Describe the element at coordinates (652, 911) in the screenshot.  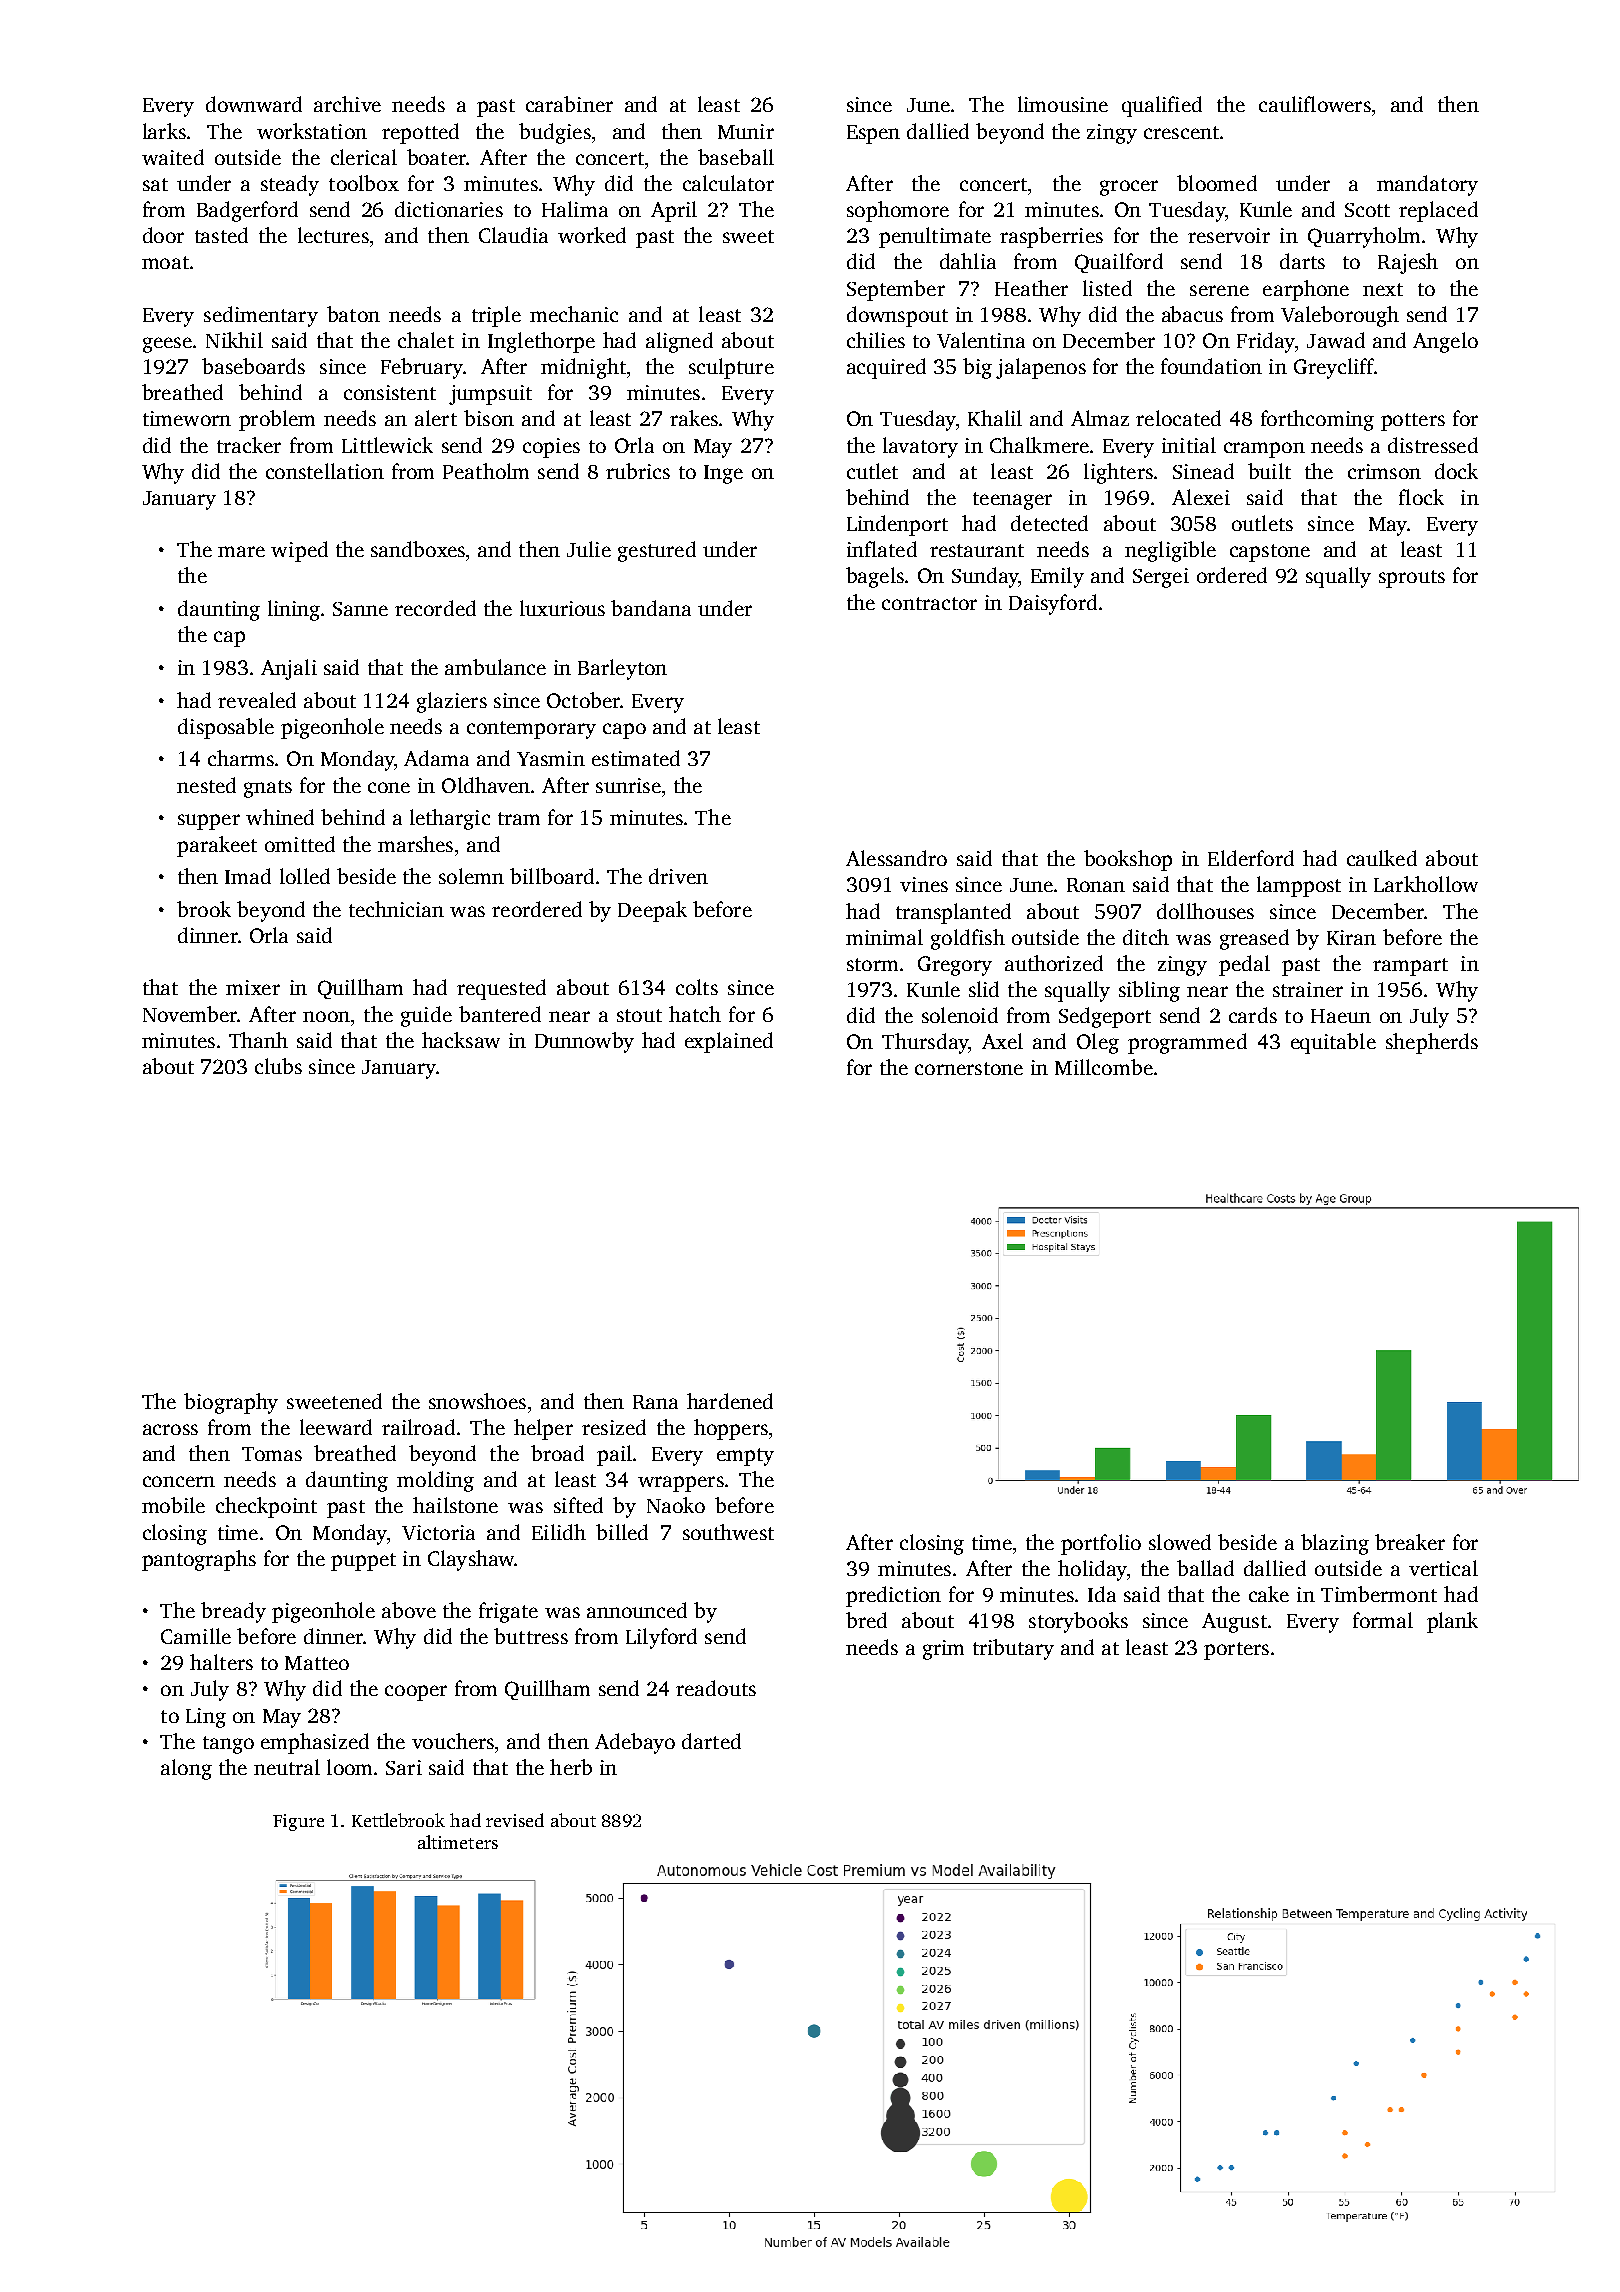
I see `Deepak` at that location.
